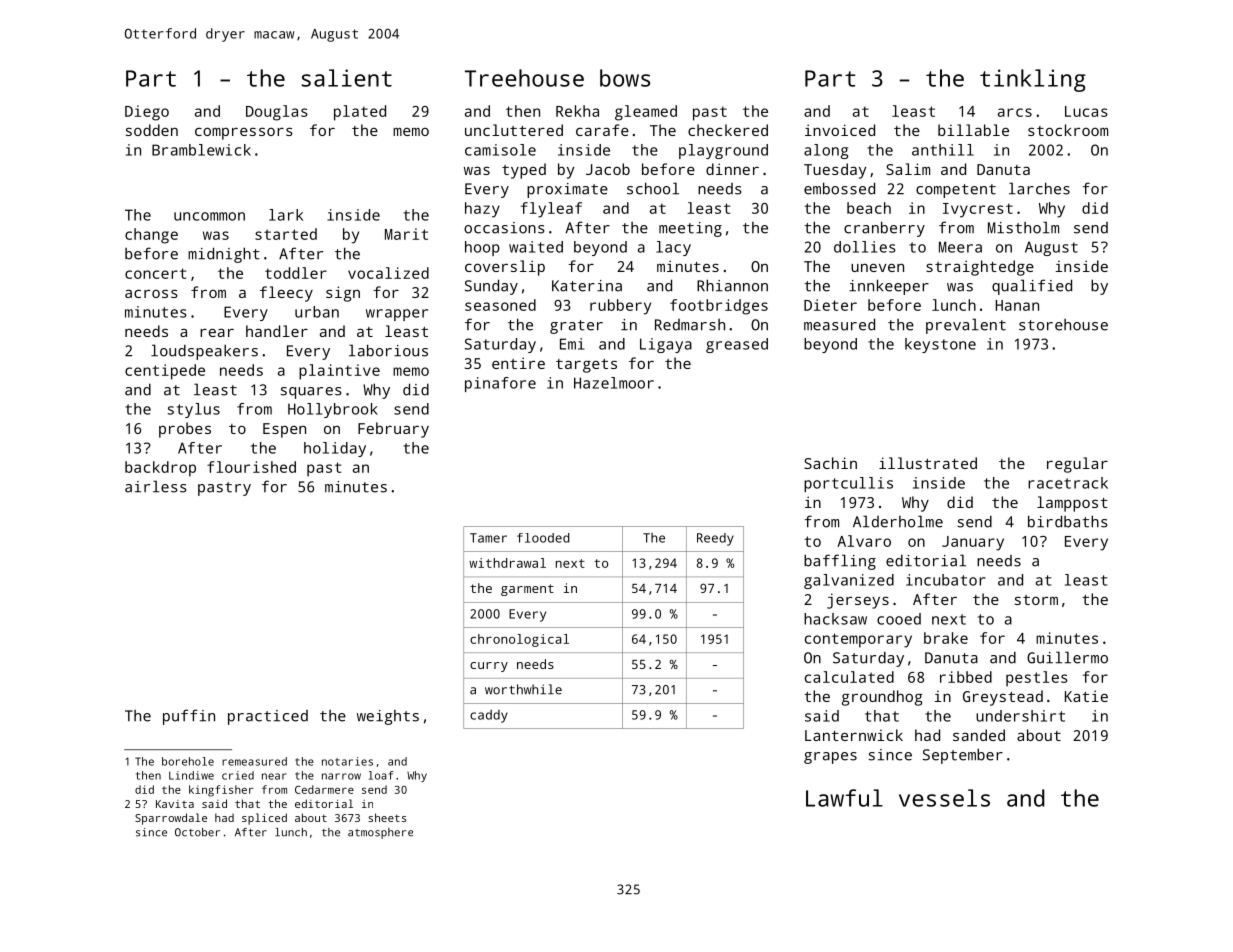 This document has height=952, width=1233. Describe the element at coordinates (543, 538) in the document. I see `flooded` at that location.
